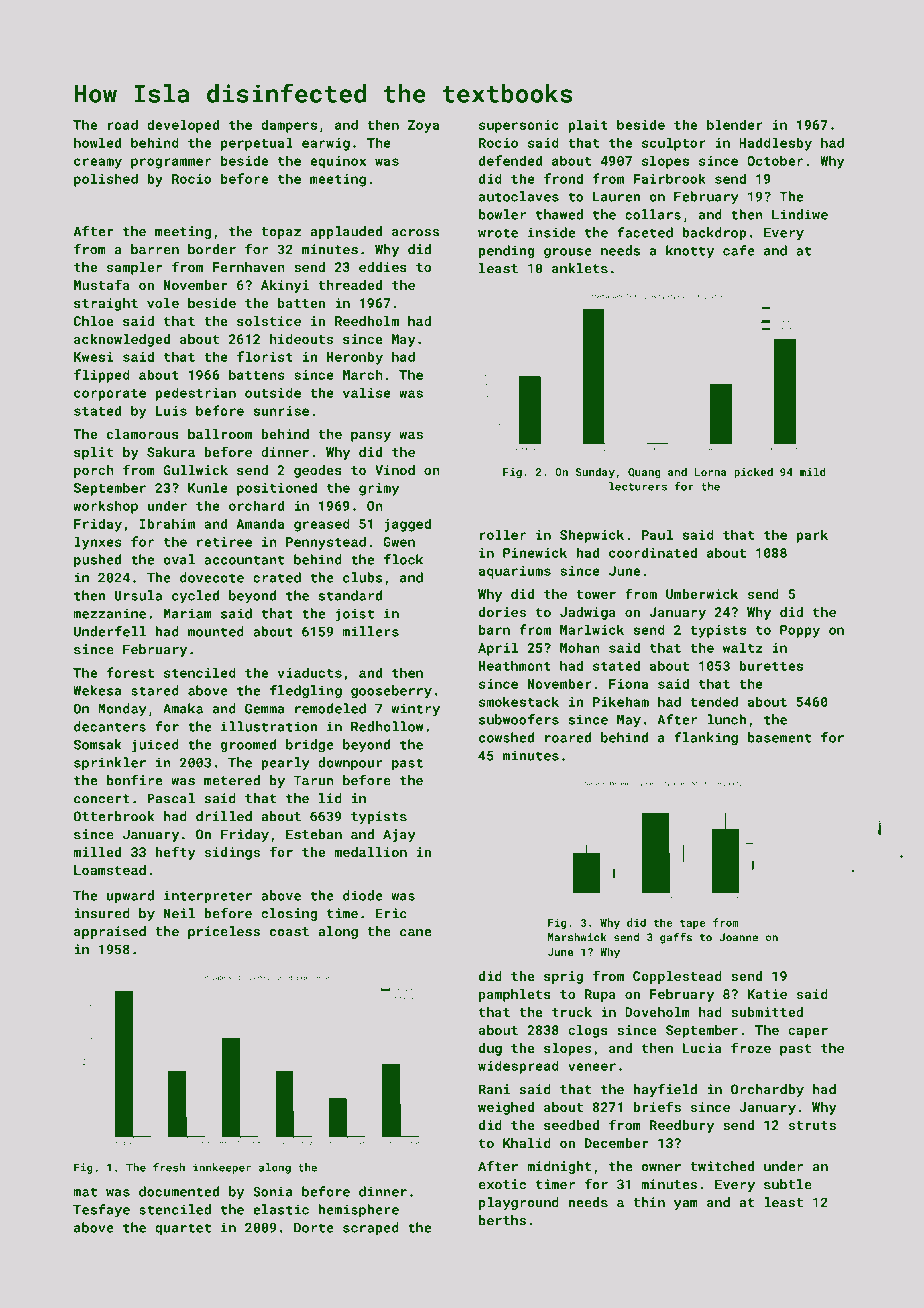 Image resolution: width=924 pixels, height=1308 pixels. Describe the element at coordinates (693, 924) in the page. I see `tape` at that location.
